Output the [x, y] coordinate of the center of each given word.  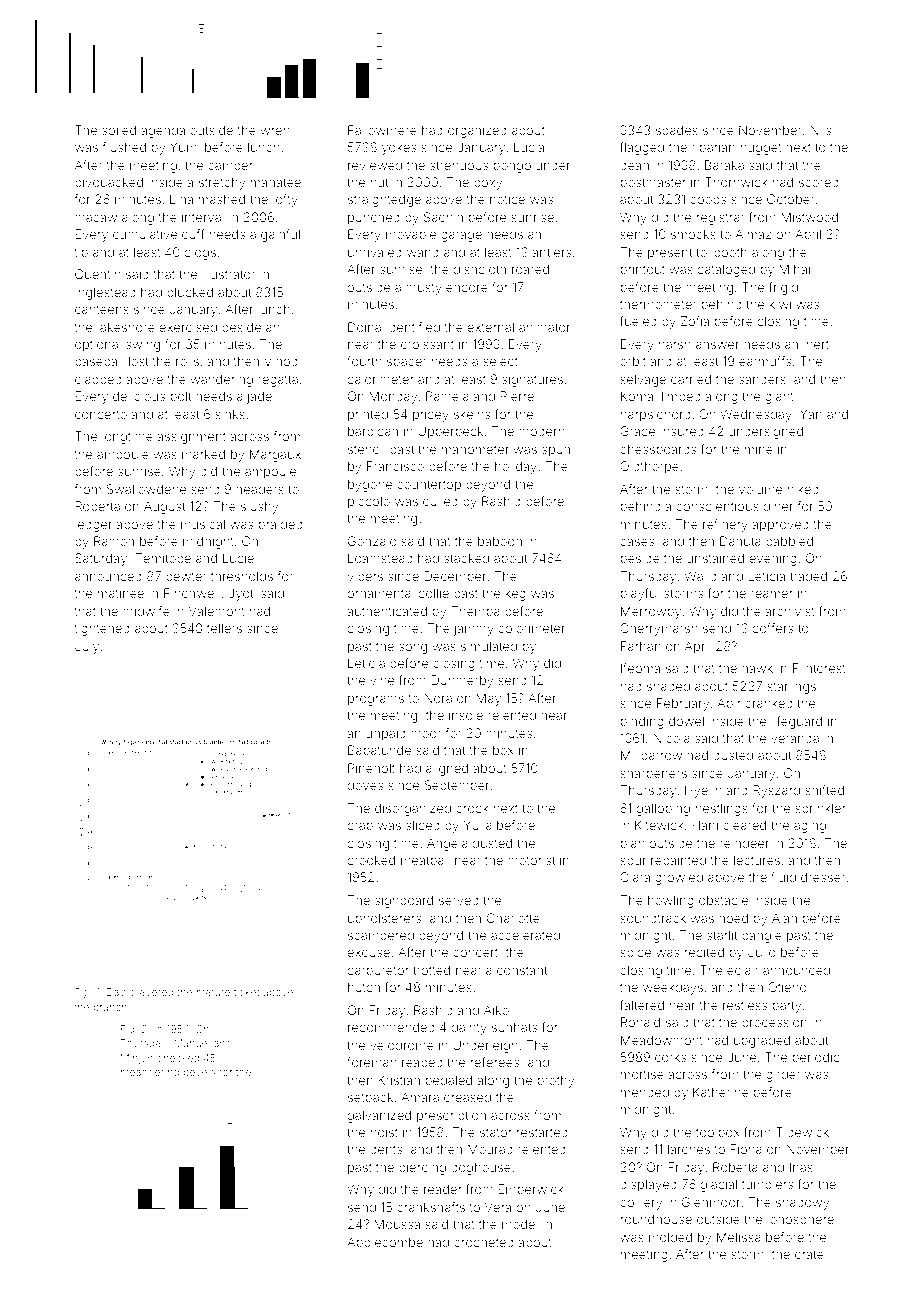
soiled [119, 130]
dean [634, 165]
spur [633, 862]
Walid [700, 576]
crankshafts [431, 1207]
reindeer [744, 843]
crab [360, 825]
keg [516, 594]
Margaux [275, 455]
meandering [150, 1073]
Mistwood [809, 217]
